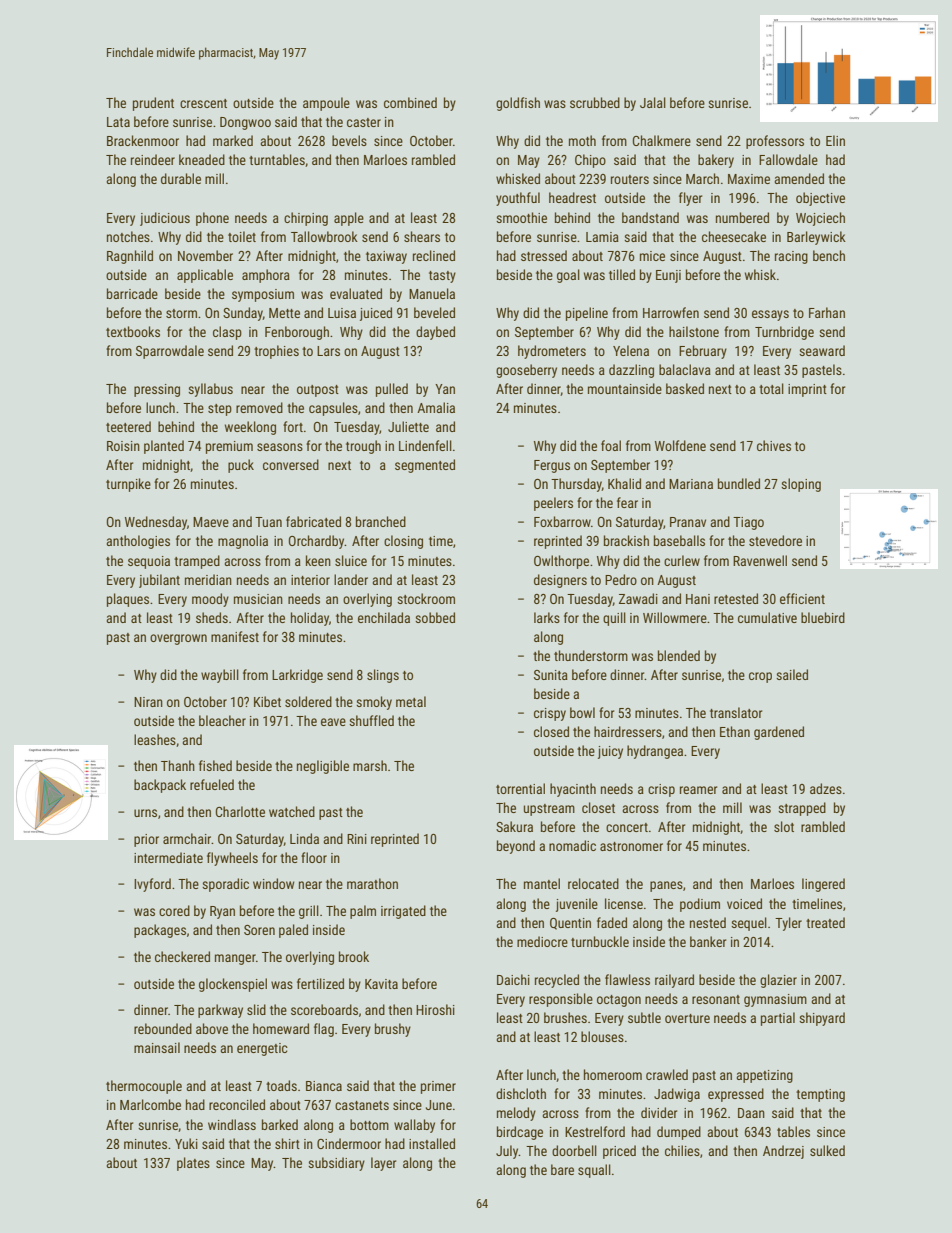 The image size is (952, 1233). Describe the element at coordinates (392, 390) in the screenshot. I see `pulled` at that location.
